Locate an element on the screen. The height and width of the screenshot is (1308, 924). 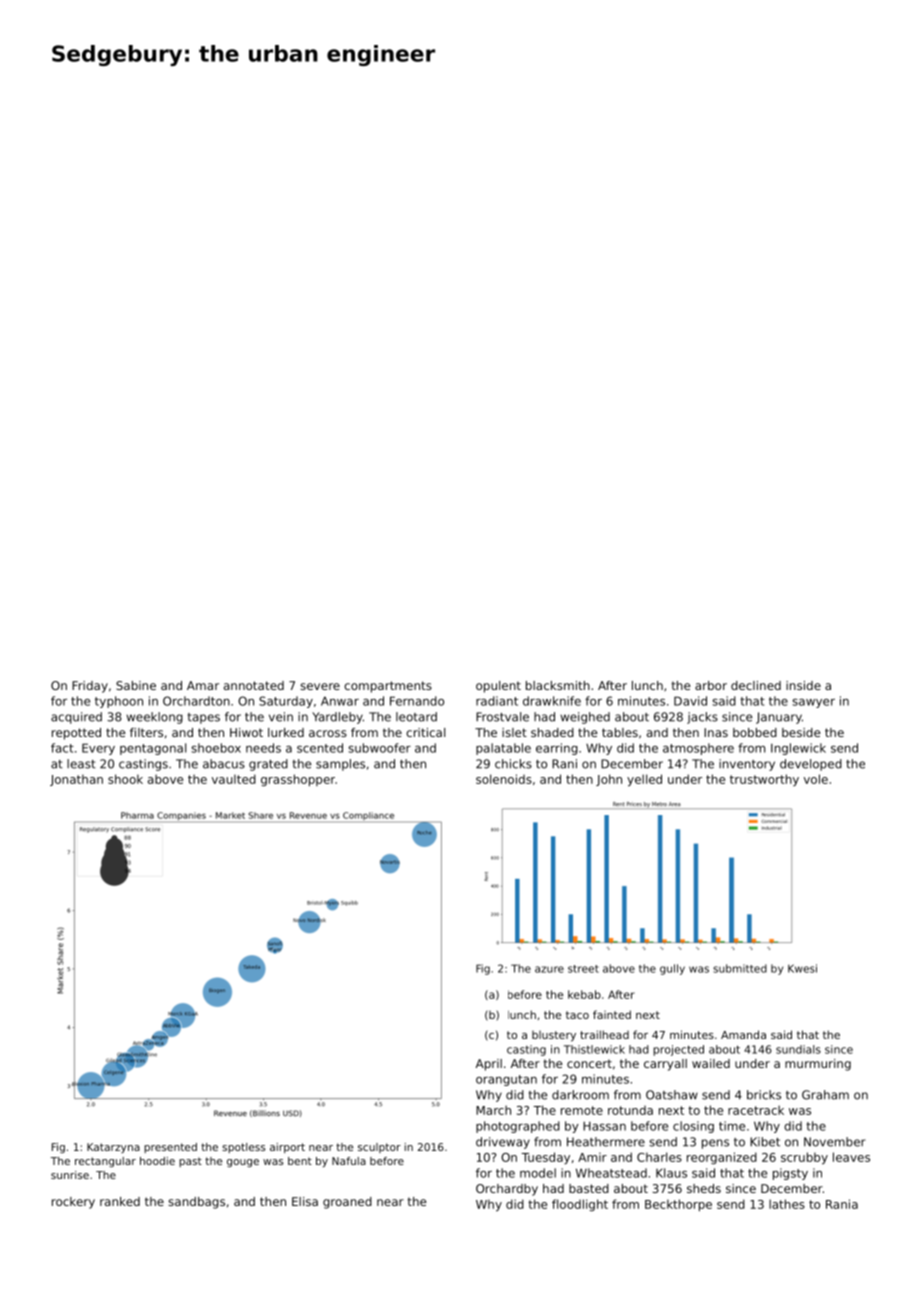
groaned is located at coordinates (347, 1203).
